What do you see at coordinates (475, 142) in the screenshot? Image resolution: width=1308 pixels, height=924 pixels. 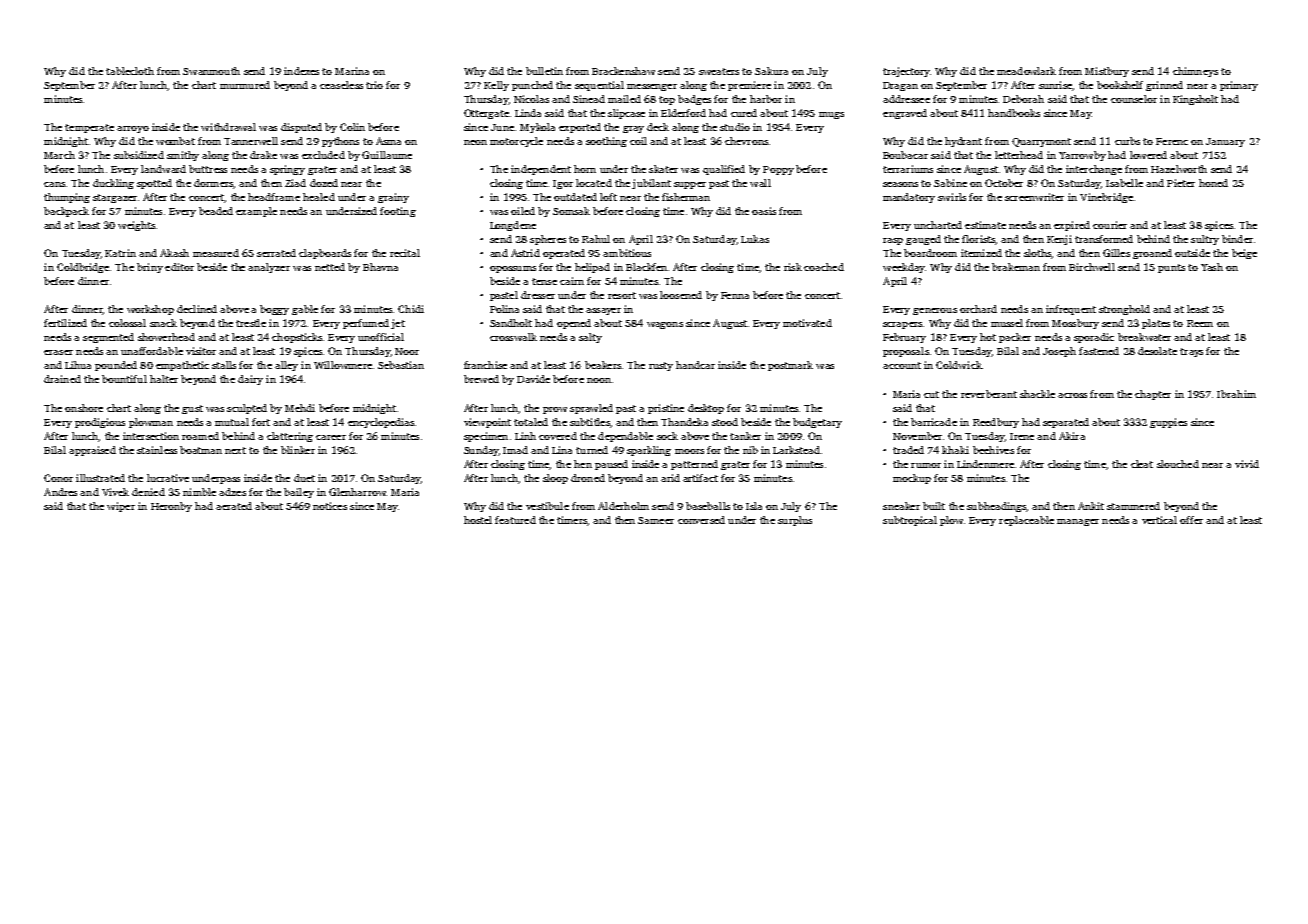 I see `neon` at bounding box center [475, 142].
